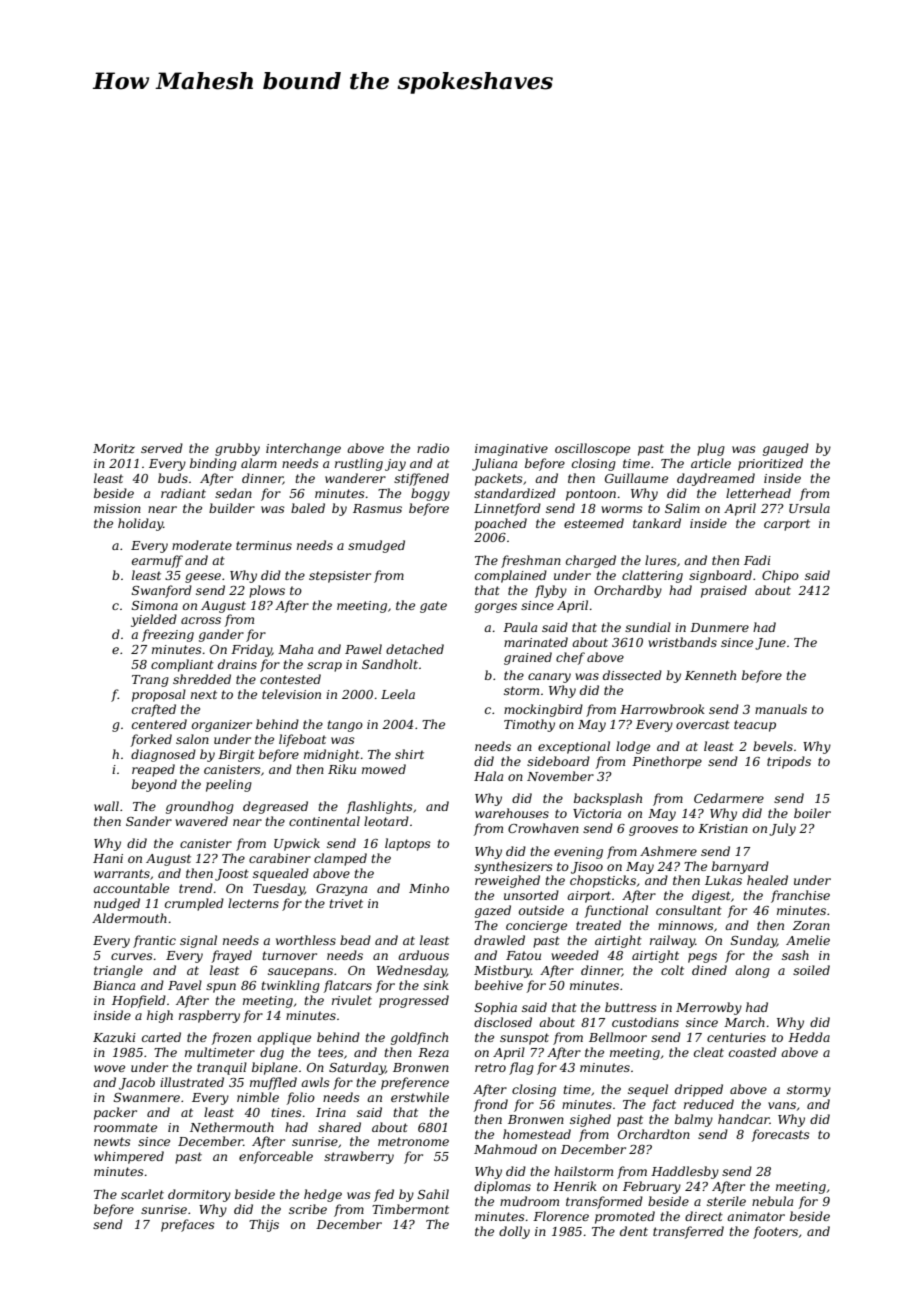 This page has width=924, height=1308. Describe the element at coordinates (142, 1194) in the page. I see `scarlet` at that location.
